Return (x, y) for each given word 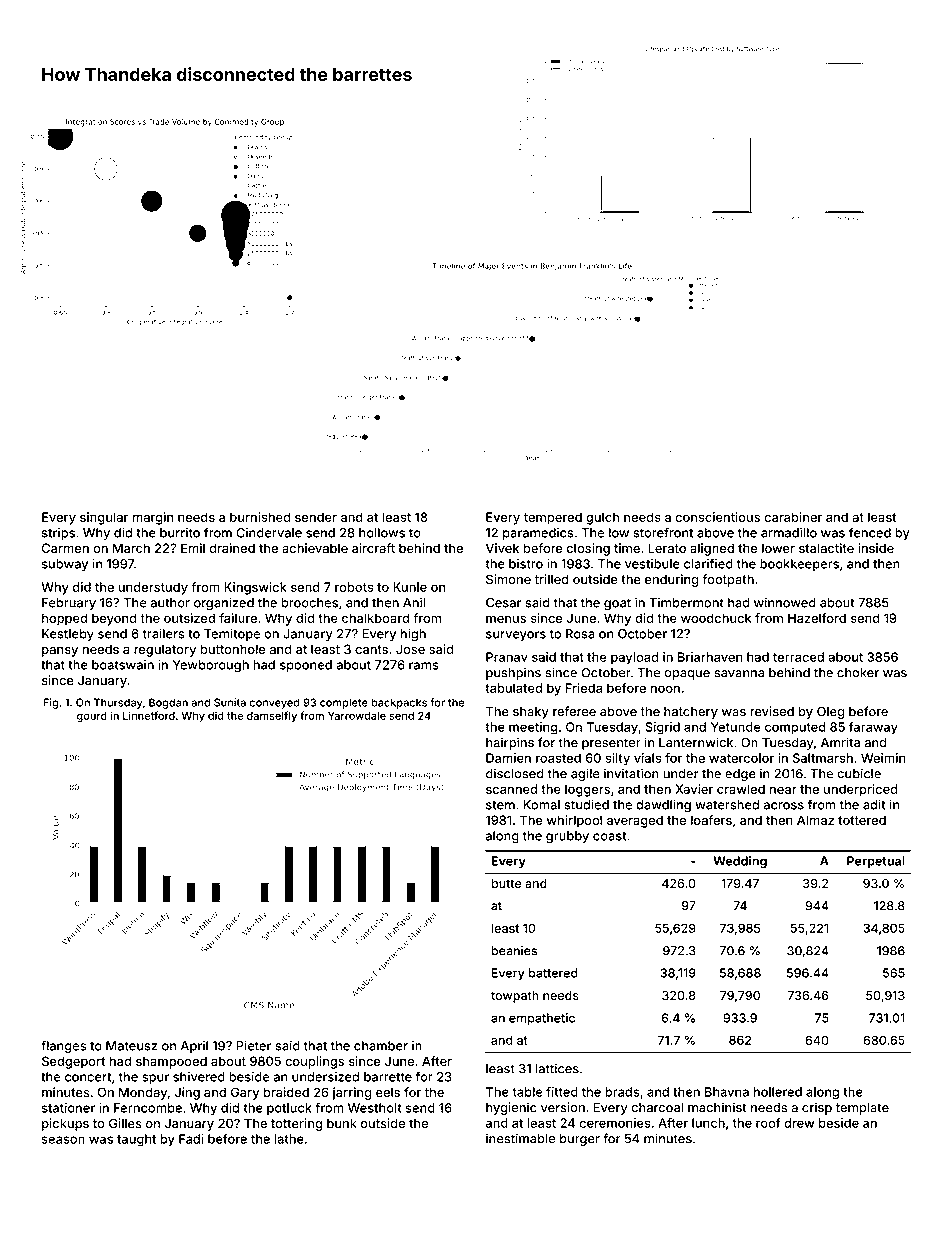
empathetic (542, 1019)
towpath (515, 997)
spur (155, 1079)
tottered (862, 820)
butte (506, 883)
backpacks (399, 703)
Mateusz (131, 1046)
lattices (557, 1068)
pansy (60, 652)
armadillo (789, 532)
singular (104, 518)
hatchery (691, 713)
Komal (541, 805)
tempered (553, 518)
